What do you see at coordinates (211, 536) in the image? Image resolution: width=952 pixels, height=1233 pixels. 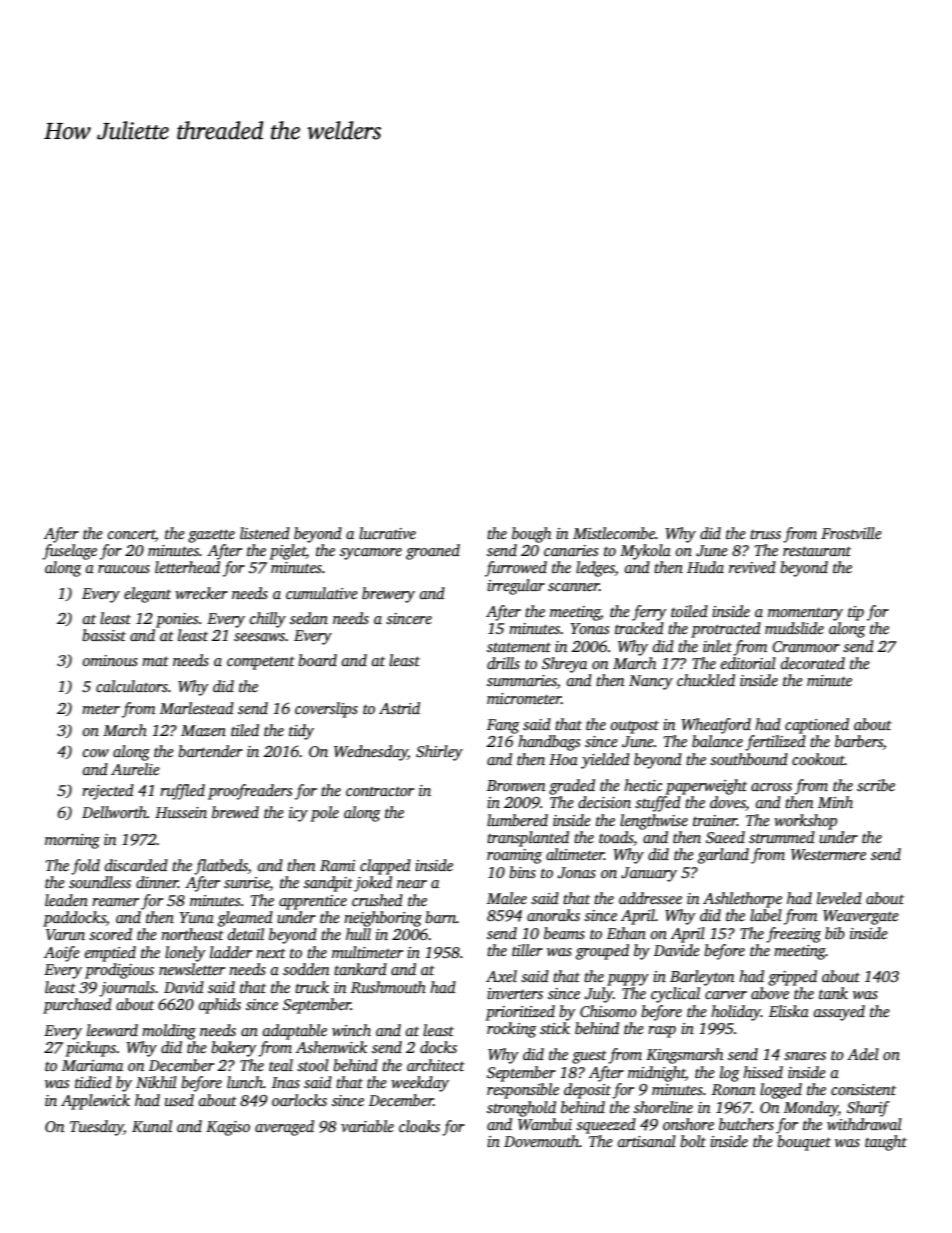 I see `gazette` at bounding box center [211, 536].
